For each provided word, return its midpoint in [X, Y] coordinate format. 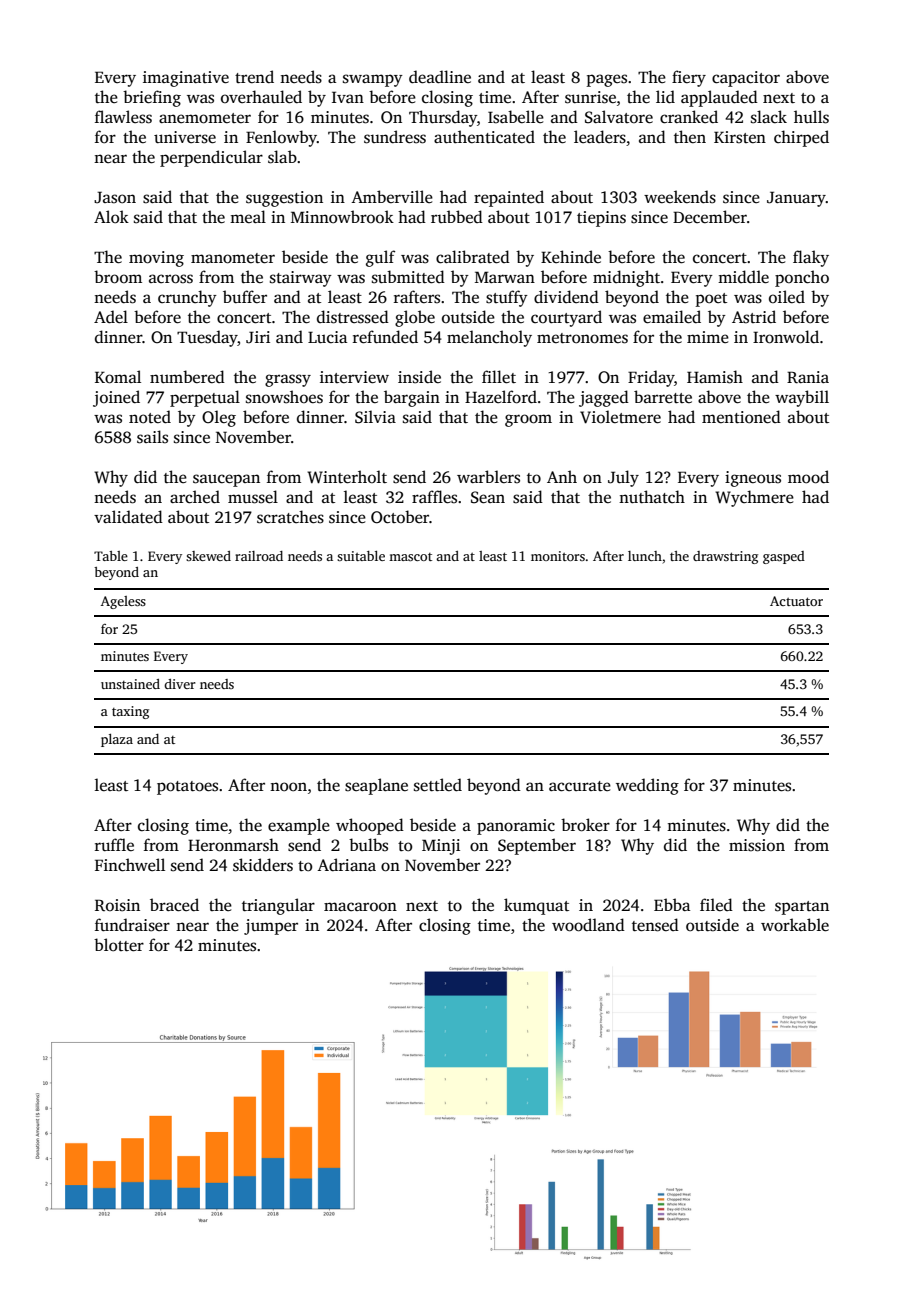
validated [128, 517]
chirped [801, 138]
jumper [271, 927]
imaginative [186, 79]
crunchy [187, 298]
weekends [680, 197]
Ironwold [786, 337]
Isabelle [516, 117]
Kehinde [571, 256]
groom [528, 420]
